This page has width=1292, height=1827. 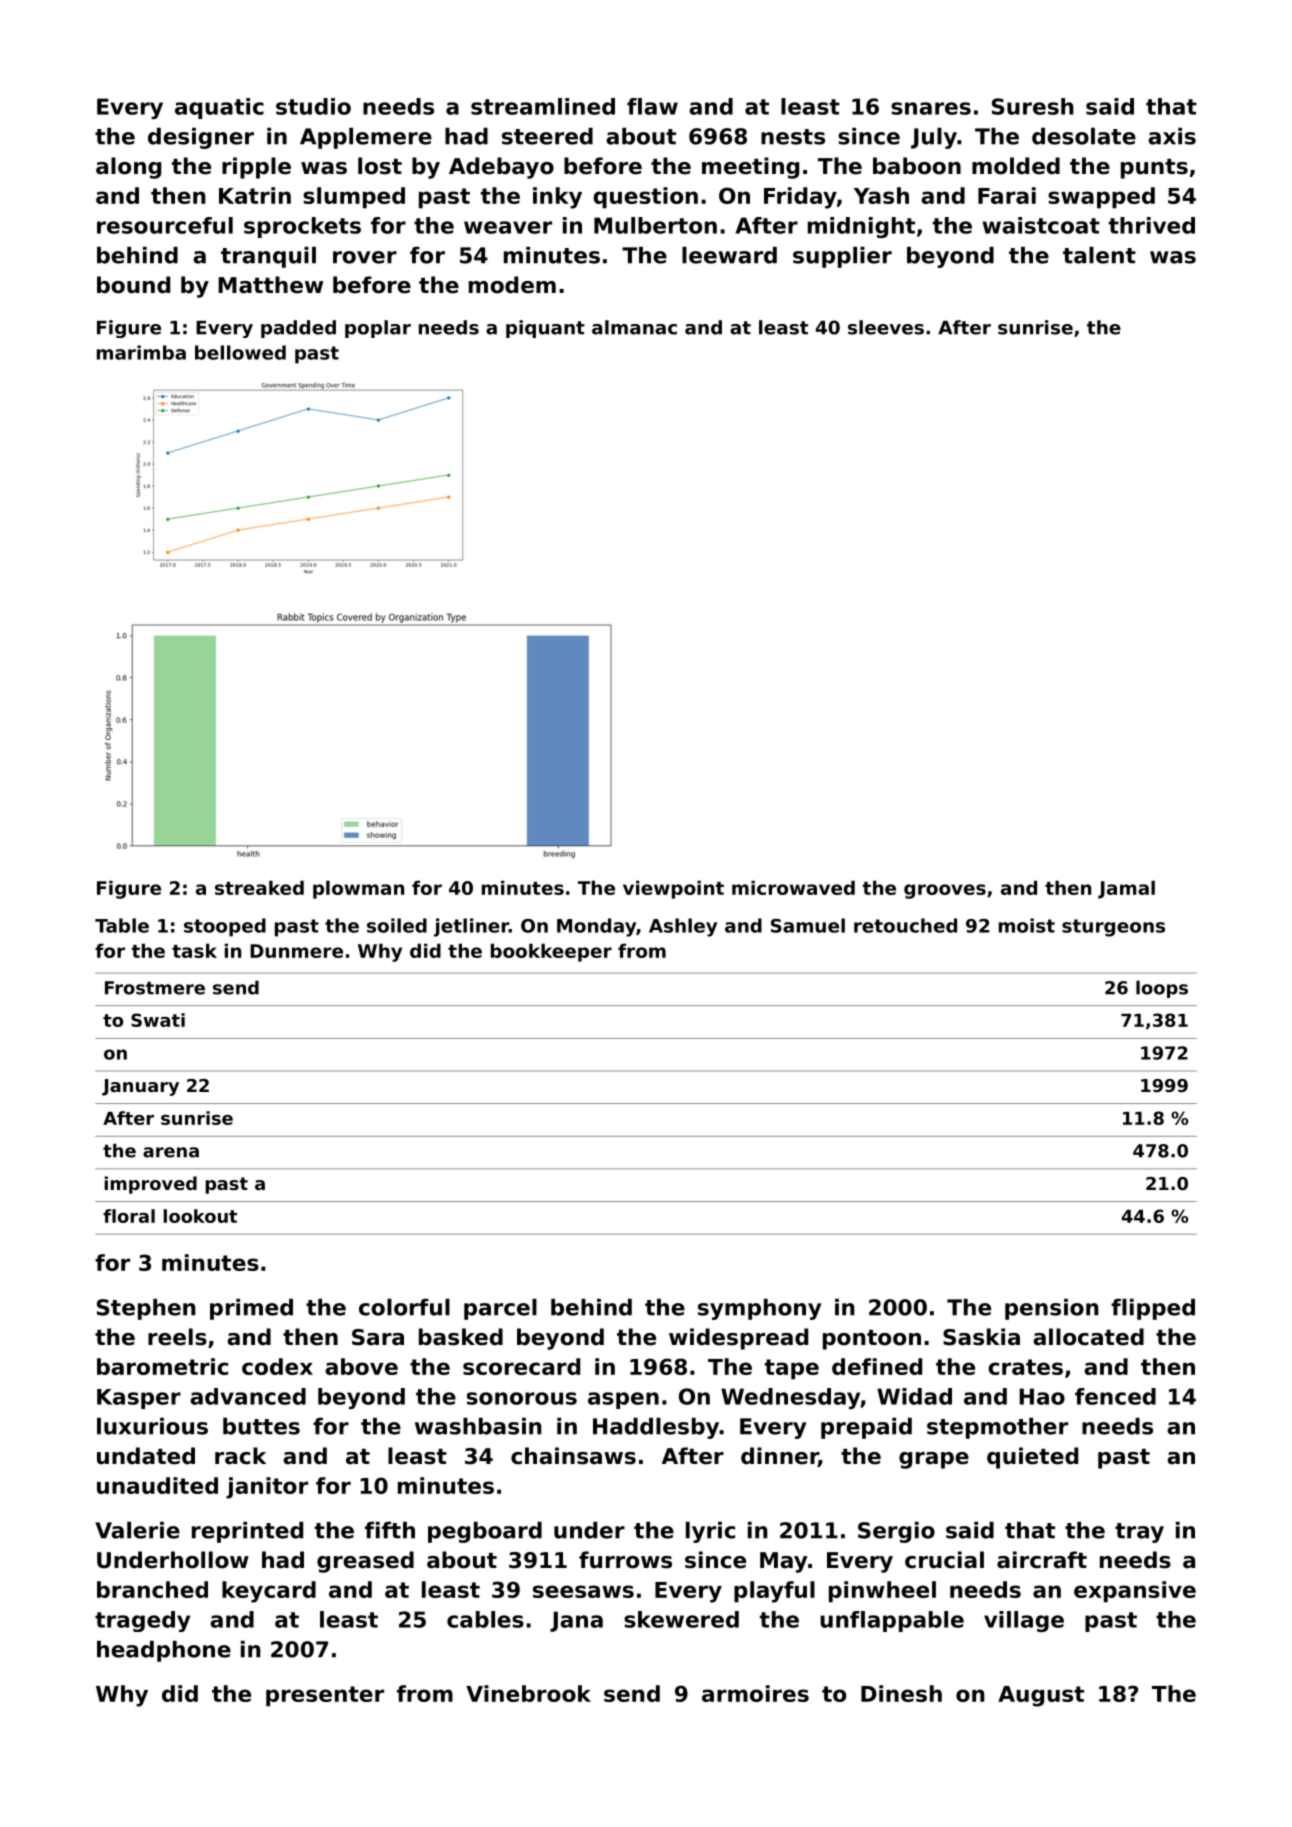 What do you see at coordinates (1153, 1309) in the page?
I see `flipped` at bounding box center [1153, 1309].
